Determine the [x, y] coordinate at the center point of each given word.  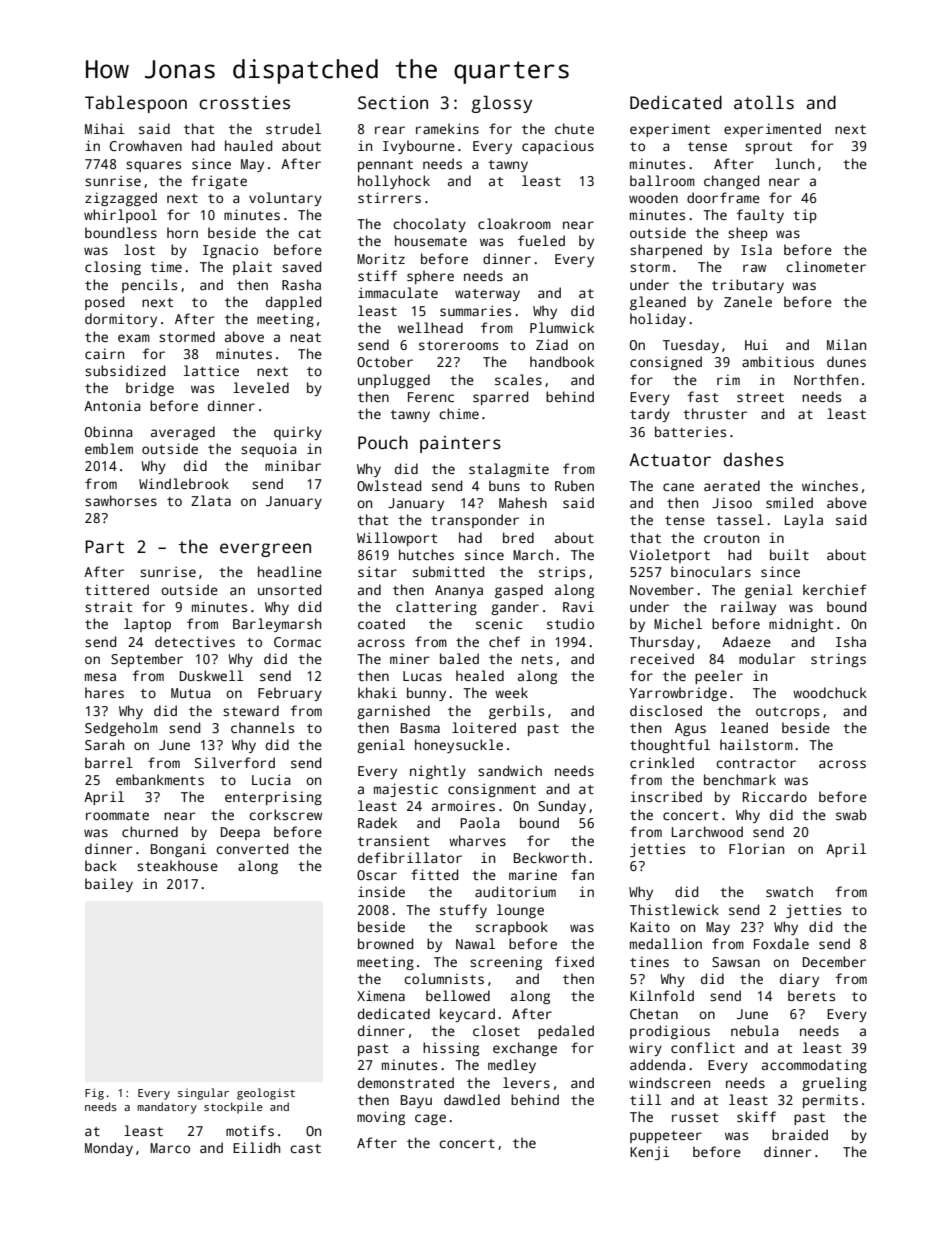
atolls [764, 102]
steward [251, 710]
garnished [393, 712]
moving [381, 1118]
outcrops [787, 713]
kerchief [834, 589]
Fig [94, 1094]
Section [393, 103]
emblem [109, 448]
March [533, 554]
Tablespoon [136, 104]
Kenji [649, 1153]
